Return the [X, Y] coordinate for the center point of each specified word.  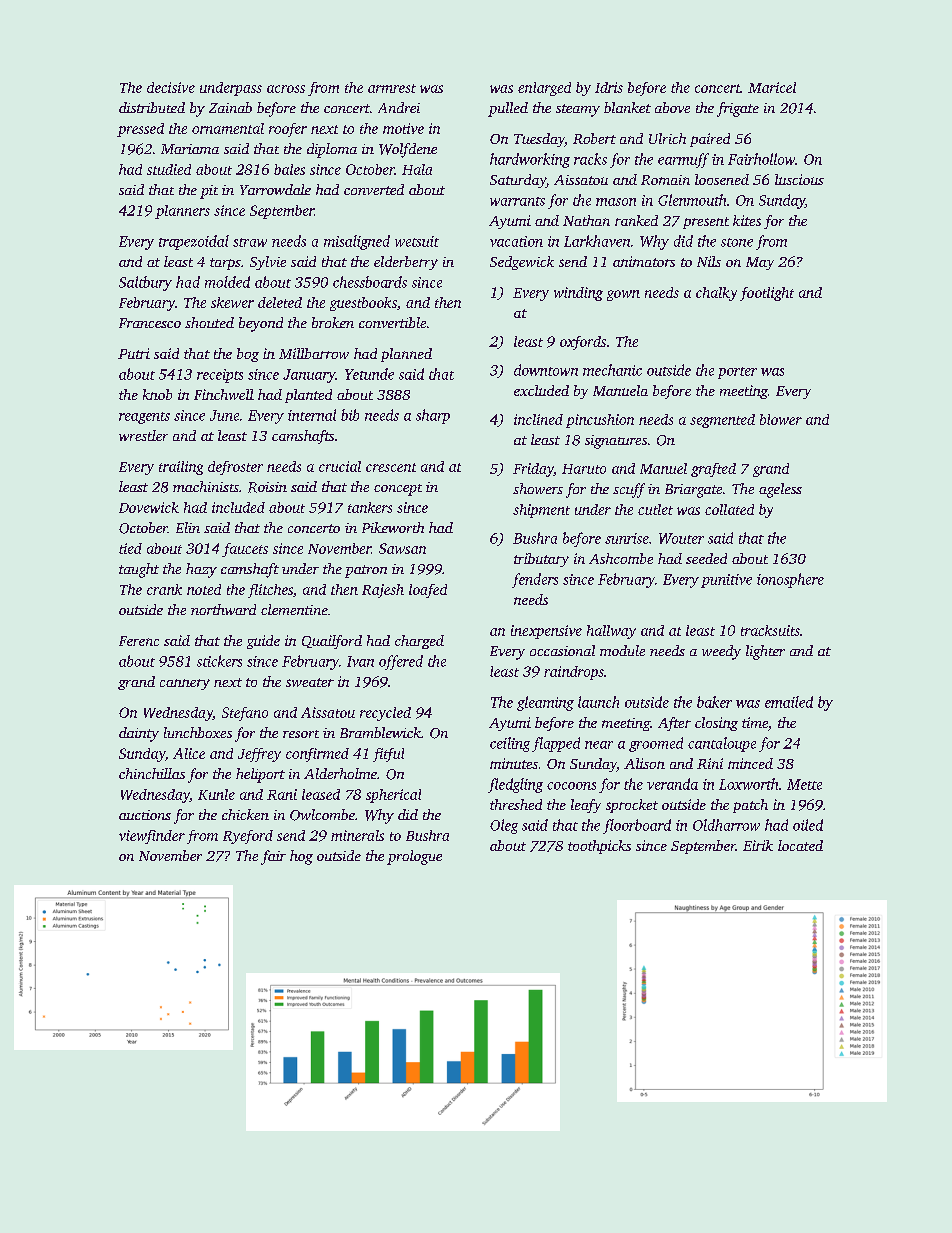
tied [130, 548]
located [800, 845]
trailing [181, 468]
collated [729, 509]
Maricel [772, 87]
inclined [538, 419]
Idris [609, 87]
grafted [713, 470]
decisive [171, 87]
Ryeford [248, 837]
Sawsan [402, 548]
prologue [414, 857]
